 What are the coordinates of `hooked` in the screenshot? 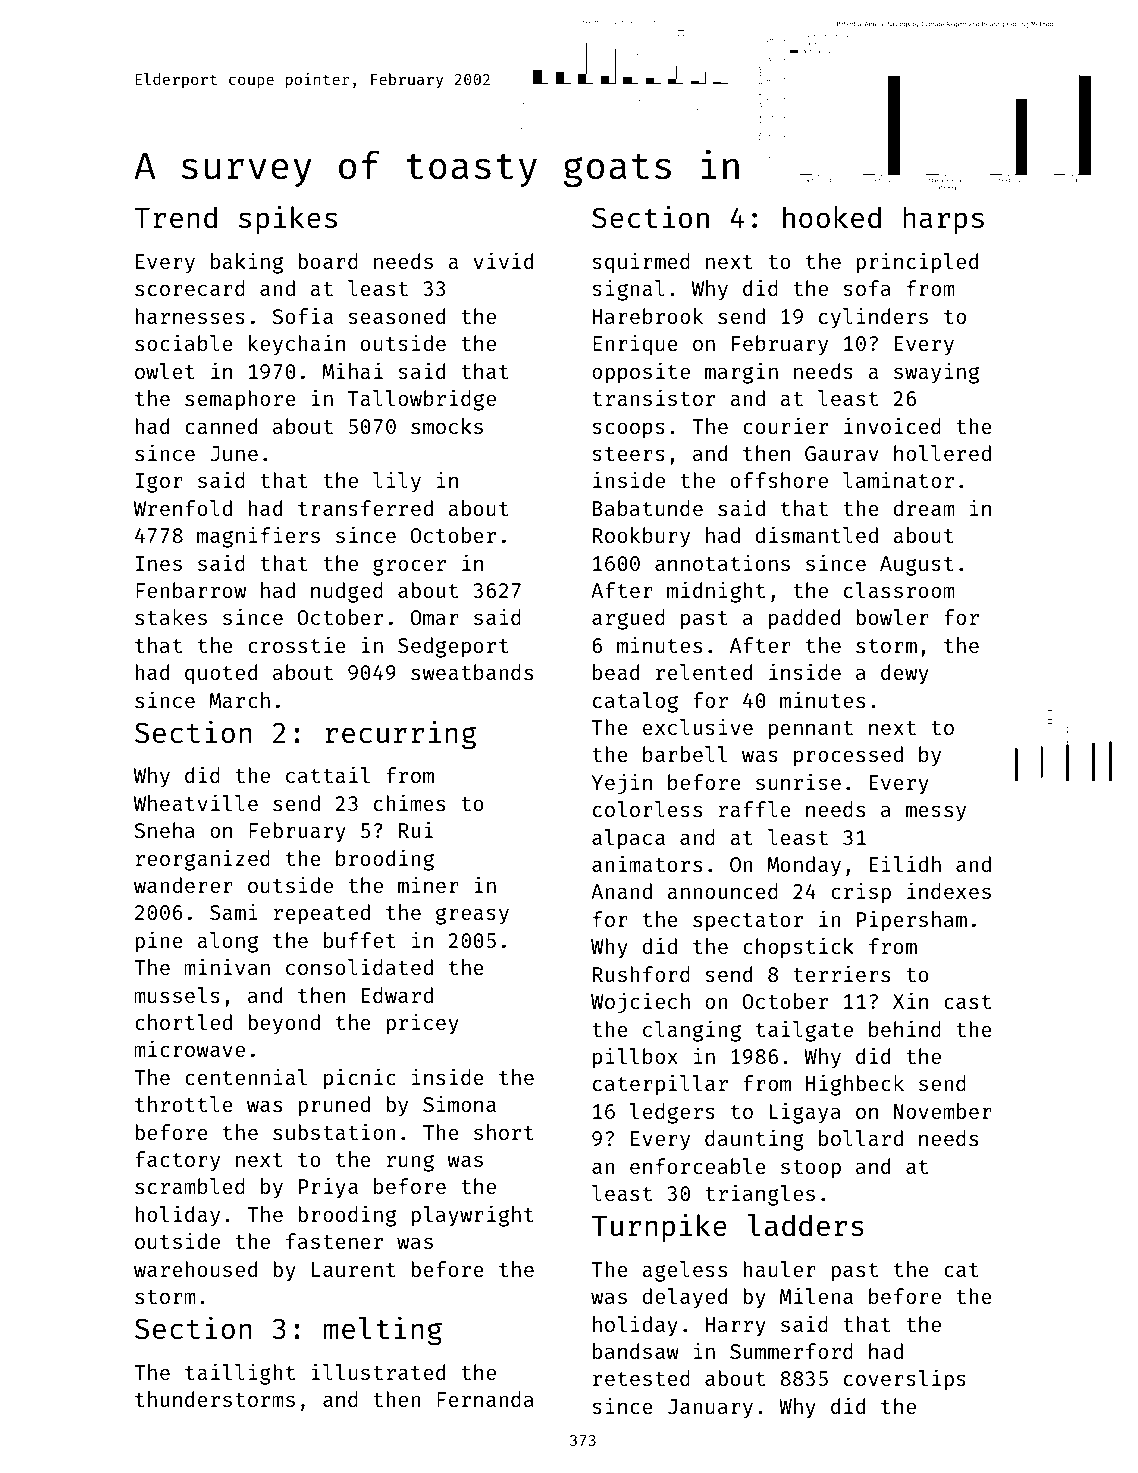 It's located at (832, 217).
